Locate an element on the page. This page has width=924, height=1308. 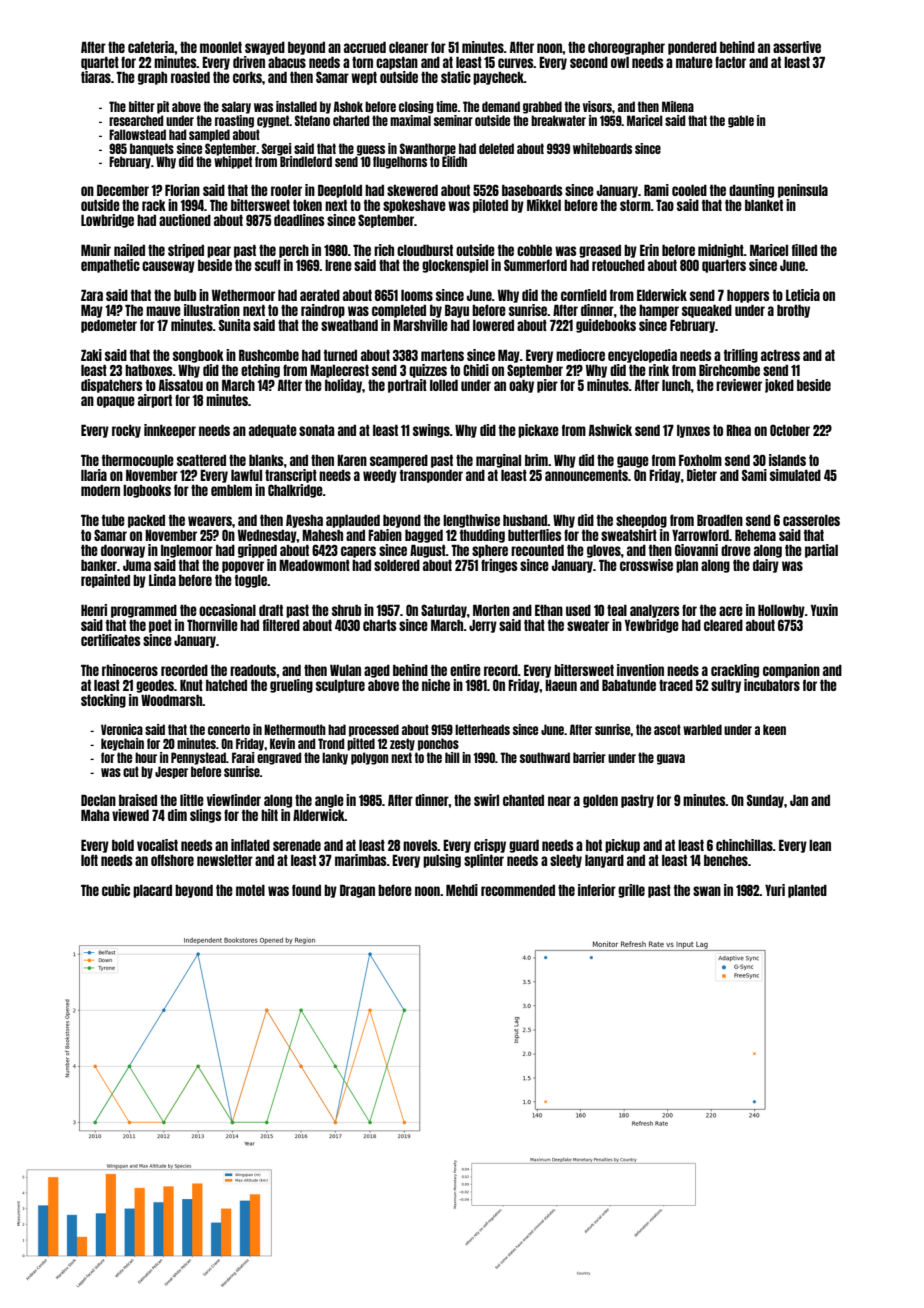
Ethan is located at coordinates (549, 610).
